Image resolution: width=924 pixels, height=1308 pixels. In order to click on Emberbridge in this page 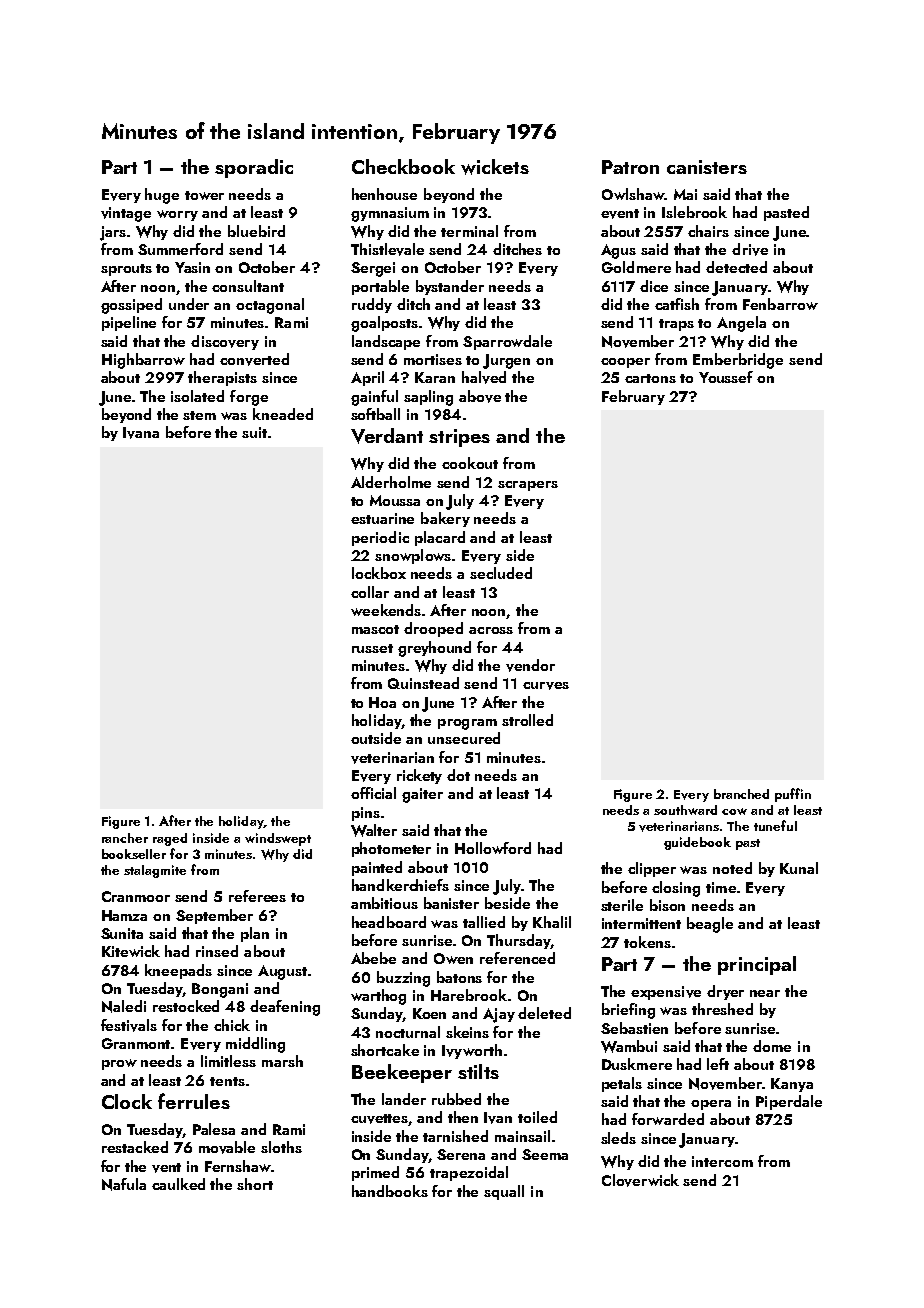, I will do `click(738, 361)`.
